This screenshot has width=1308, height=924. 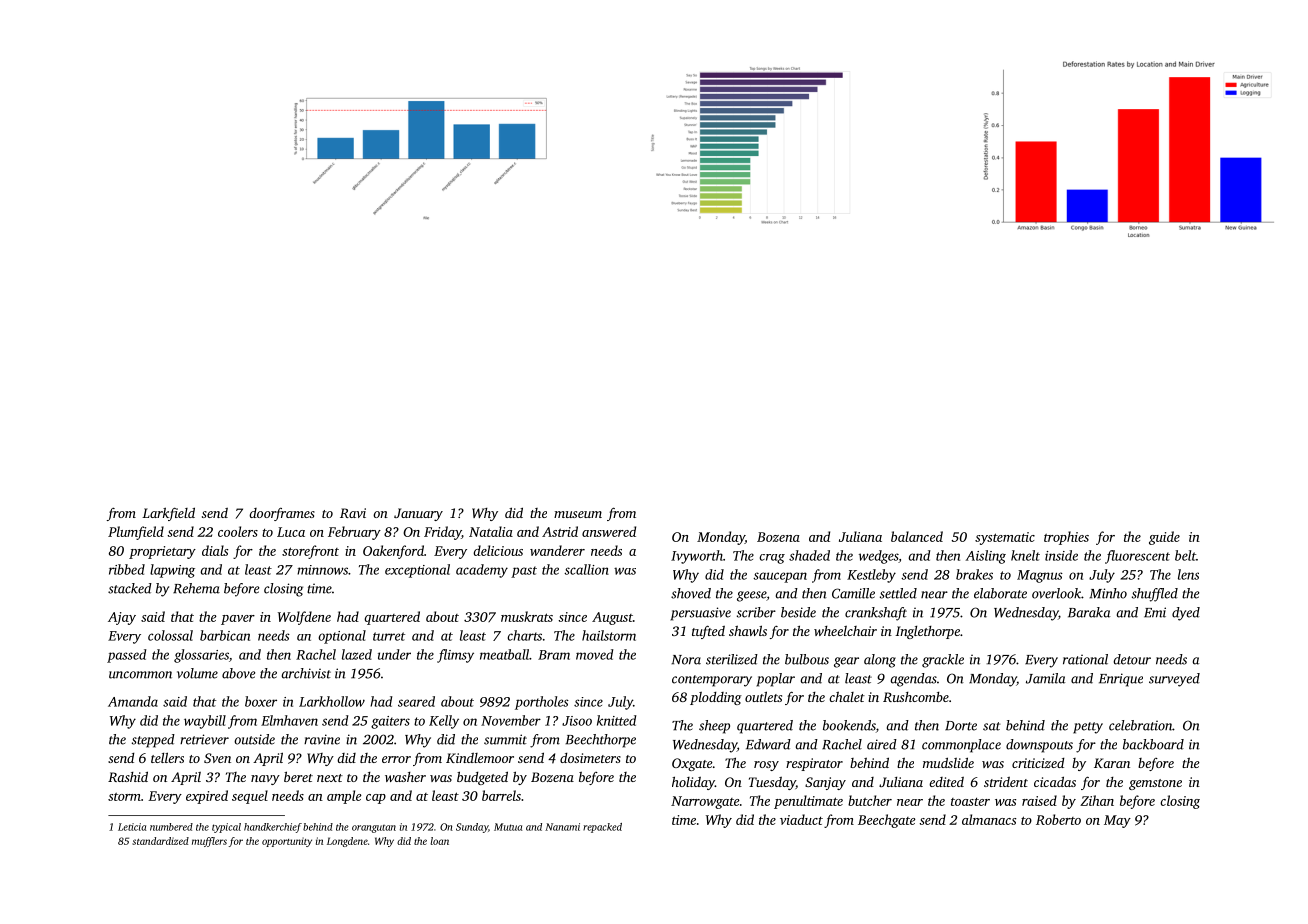 What do you see at coordinates (1005, 538) in the screenshot?
I see `systematic` at bounding box center [1005, 538].
